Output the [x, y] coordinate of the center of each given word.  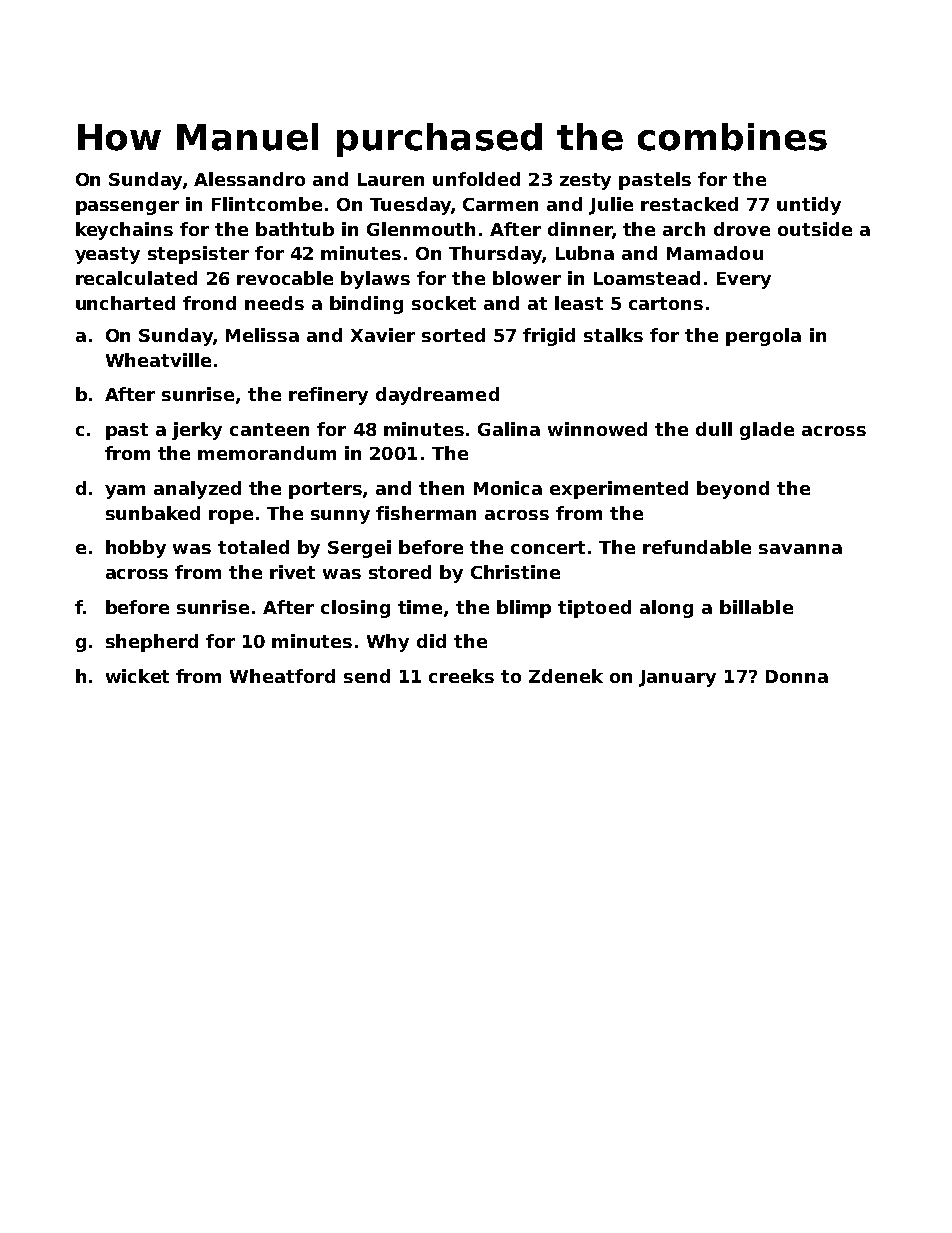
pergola [763, 337]
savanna [800, 549]
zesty [585, 181]
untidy [809, 206]
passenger [127, 208]
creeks [461, 676]
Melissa [262, 335]
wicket [137, 676]
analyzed [197, 490]
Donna [797, 676]
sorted [453, 335]
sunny [340, 517]
